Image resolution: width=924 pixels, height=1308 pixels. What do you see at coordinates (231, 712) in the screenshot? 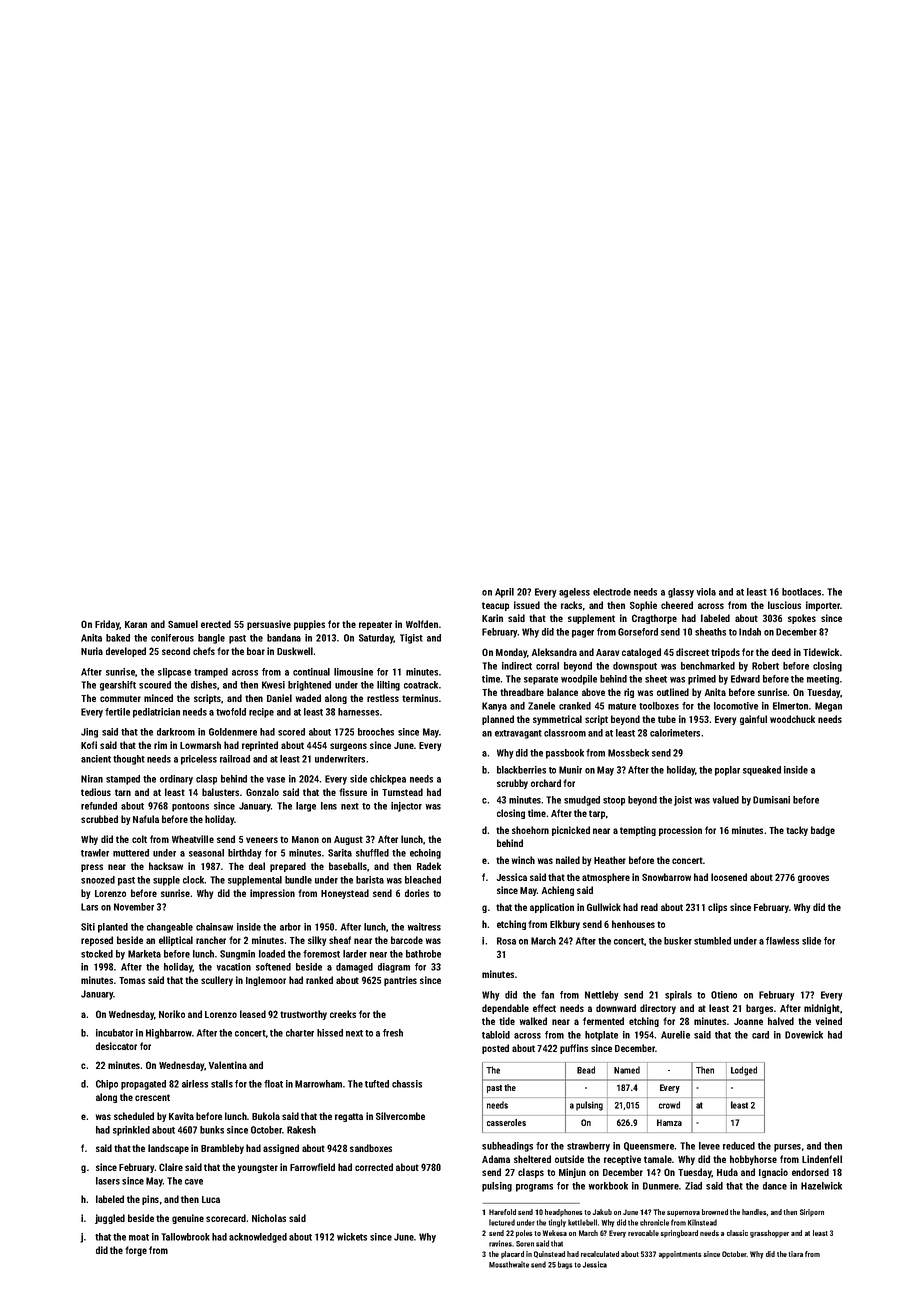
I see `twofold` at bounding box center [231, 712].
